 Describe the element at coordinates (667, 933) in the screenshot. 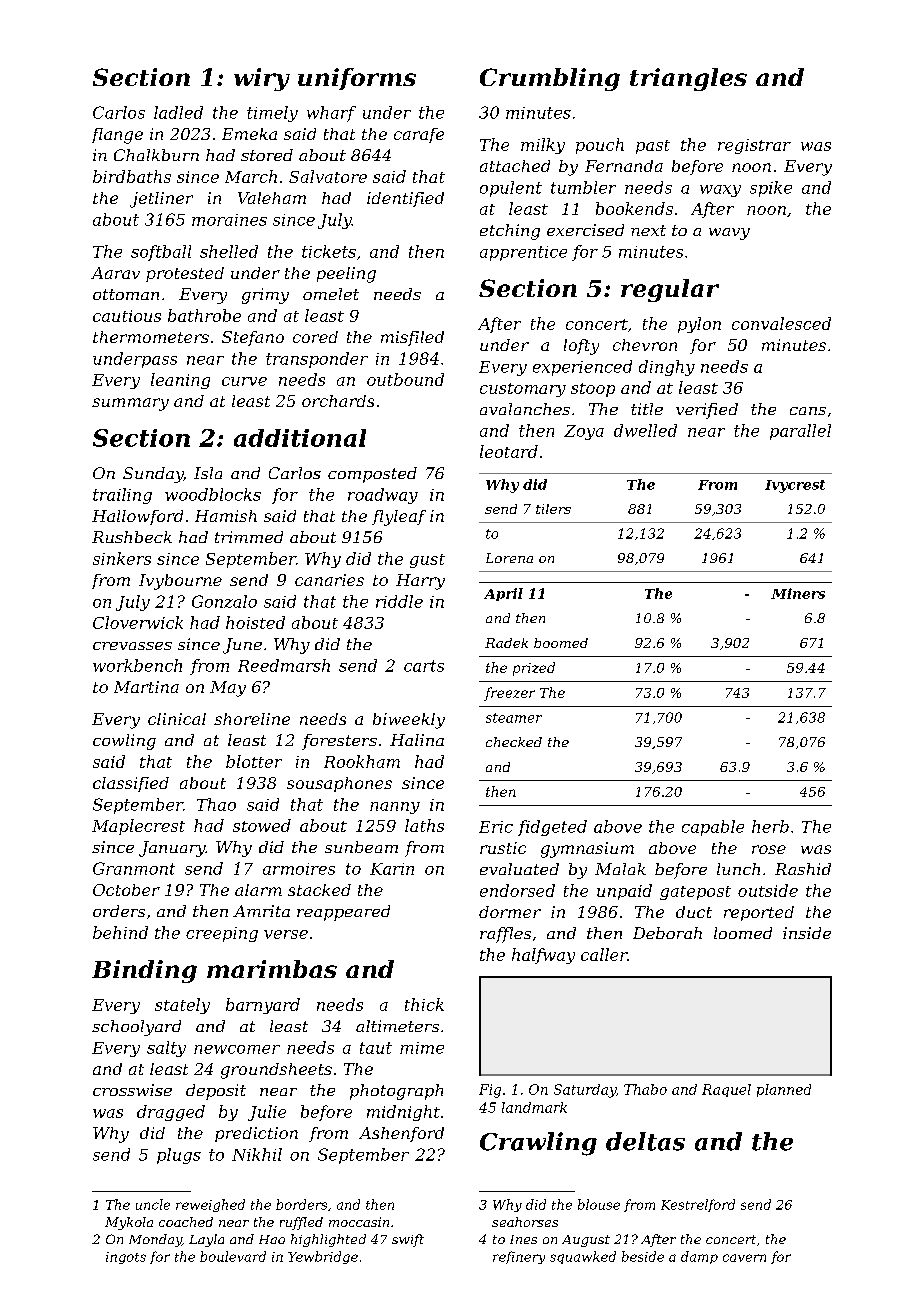

I see `Deborah` at that location.
